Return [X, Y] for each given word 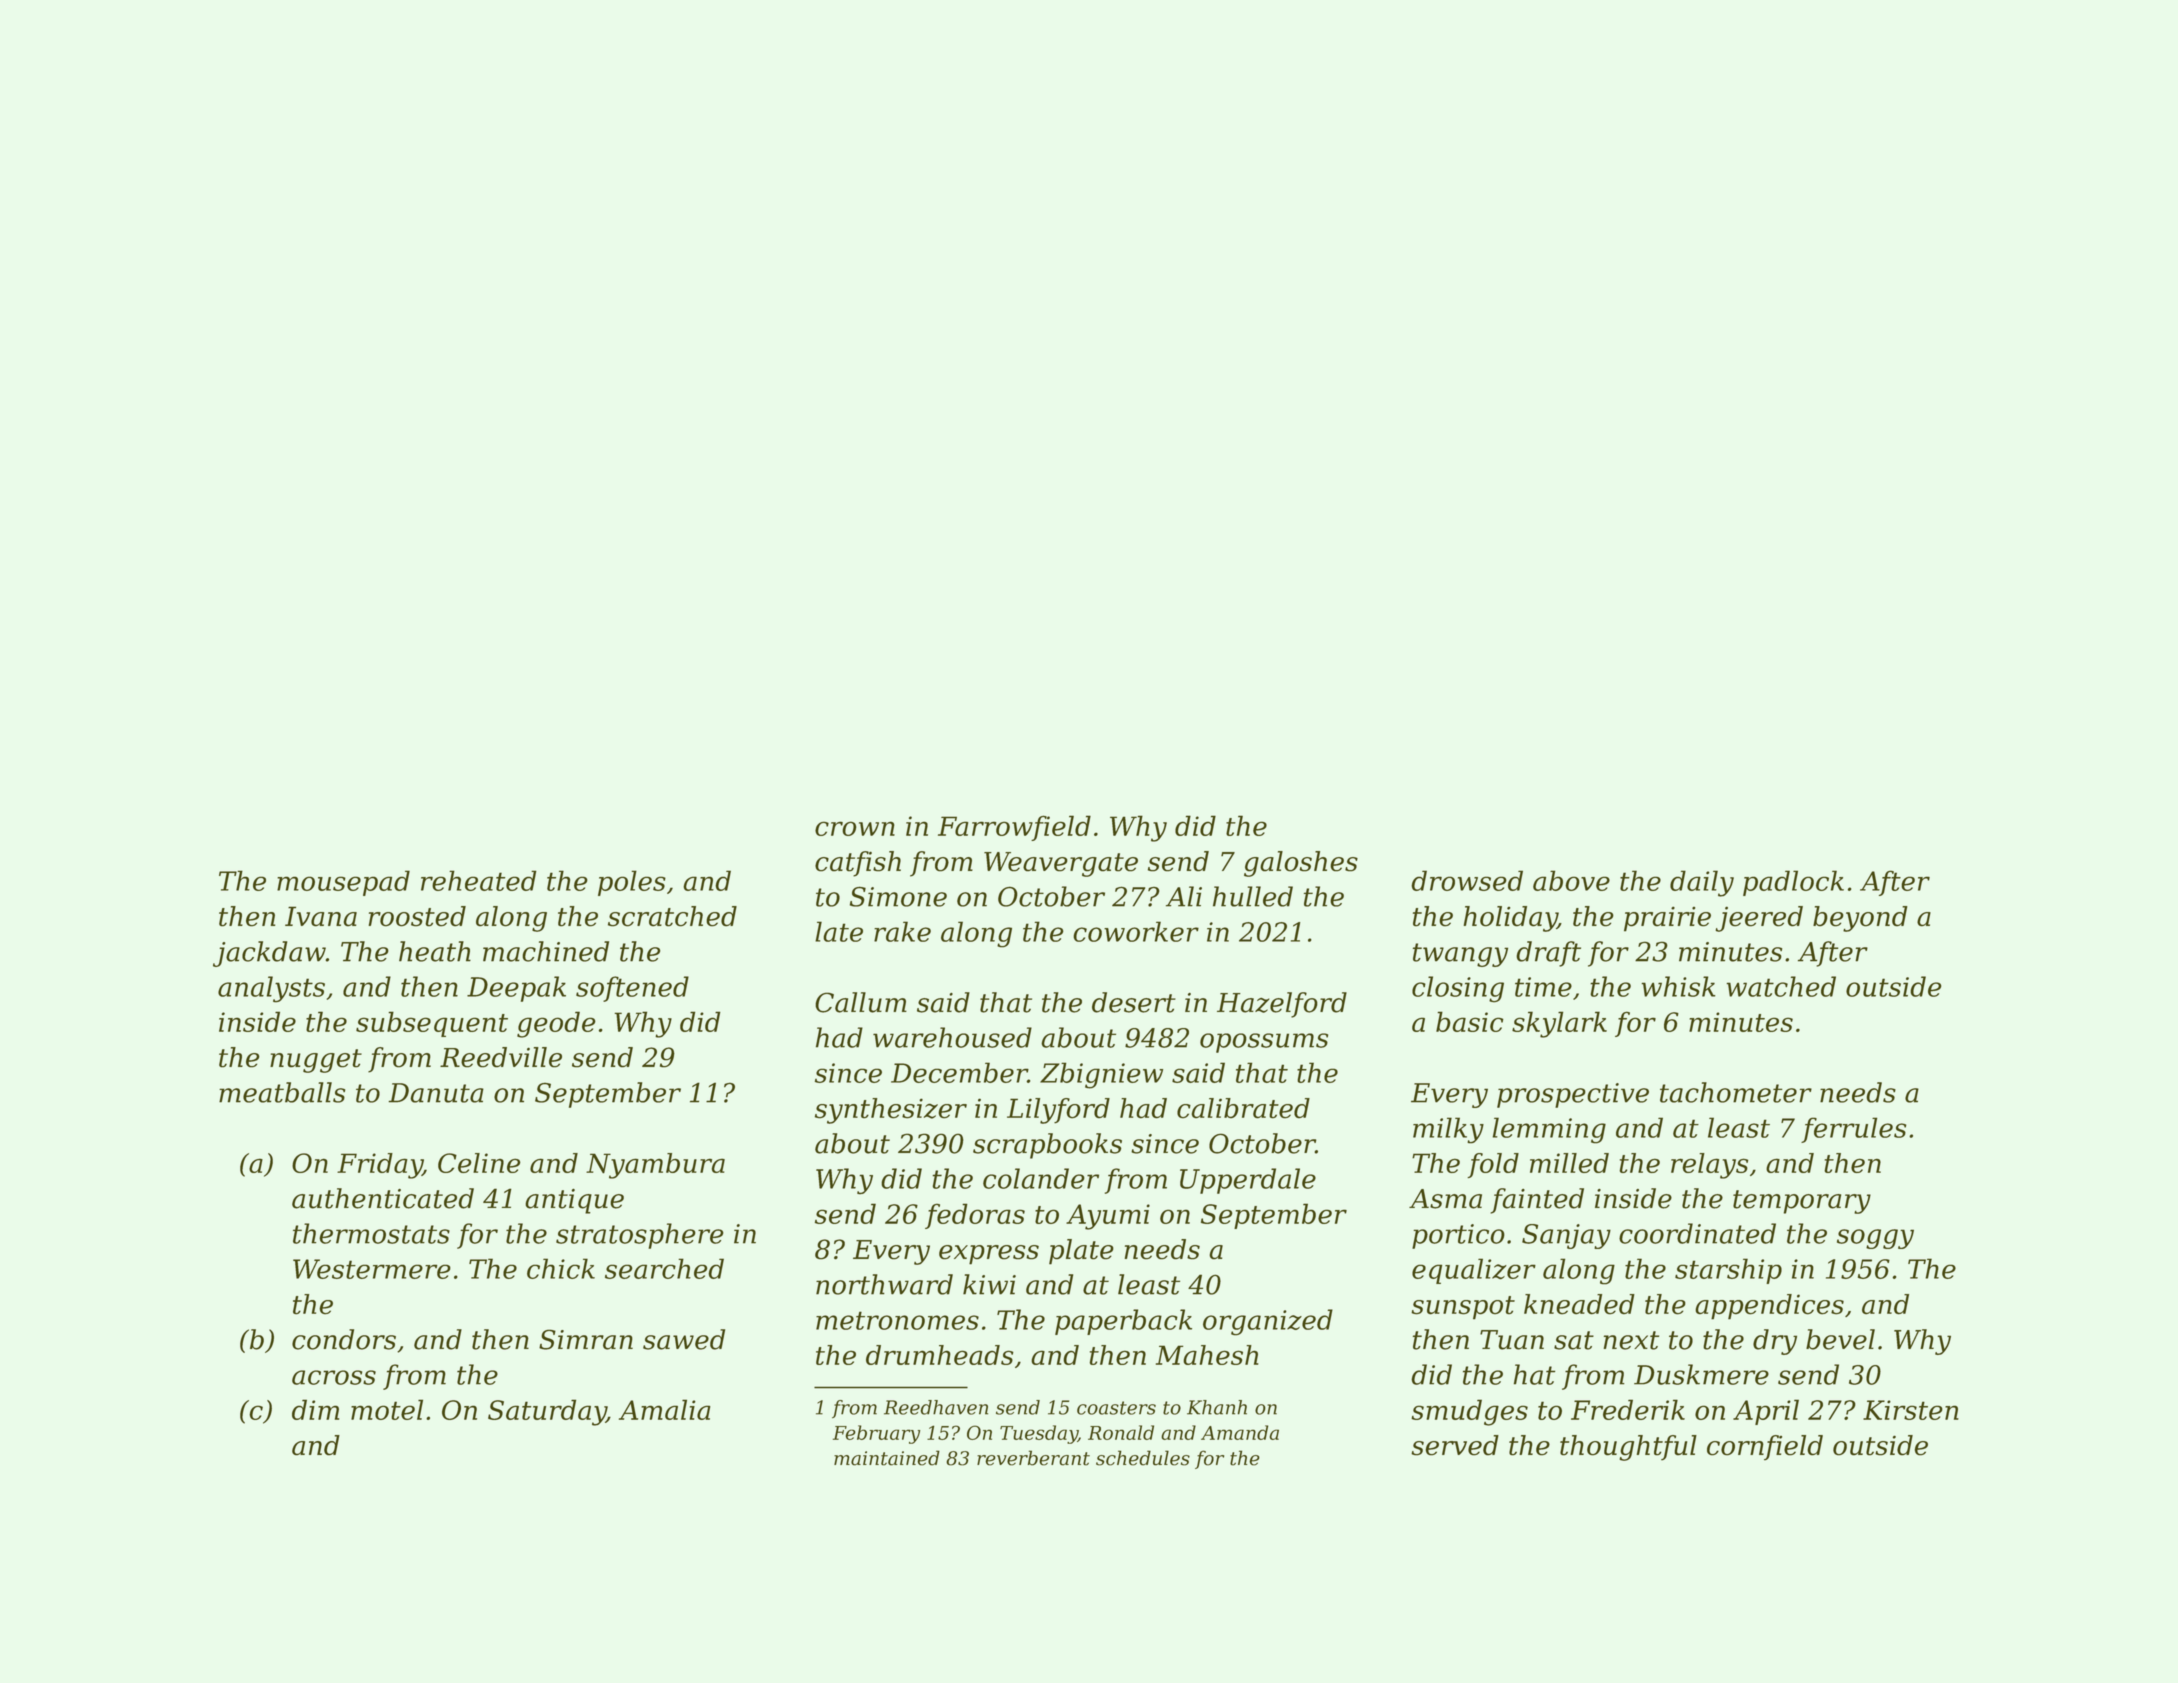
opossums [1264, 1043]
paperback [1123, 1322]
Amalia [665, 1409]
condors [344, 1339]
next [1631, 1340]
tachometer [1736, 1092]
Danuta [436, 1093]
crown [855, 828]
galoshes [1301, 864]
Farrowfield [1014, 828]
